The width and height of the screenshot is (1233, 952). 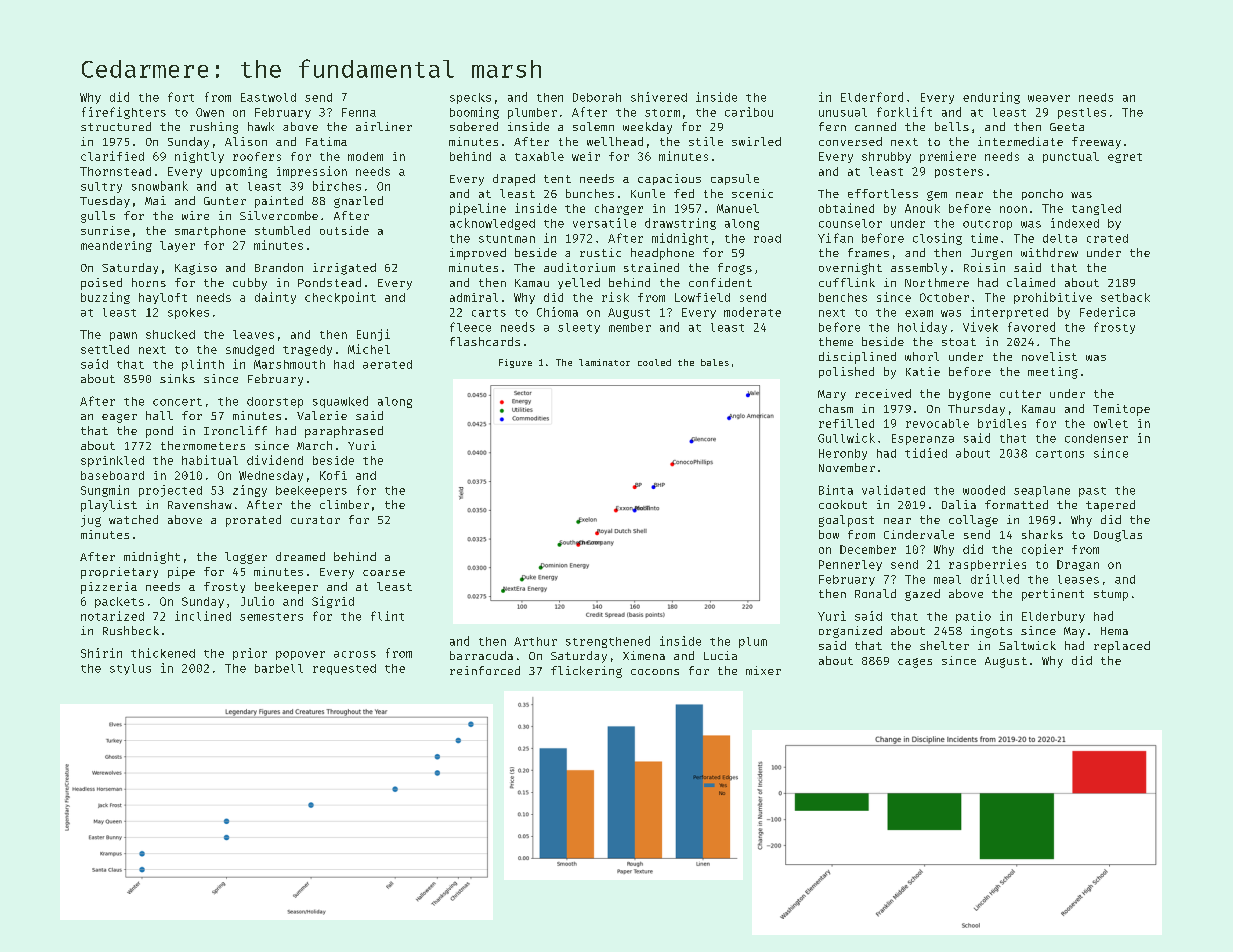 I want to click on firefighters, so click(x=124, y=113).
